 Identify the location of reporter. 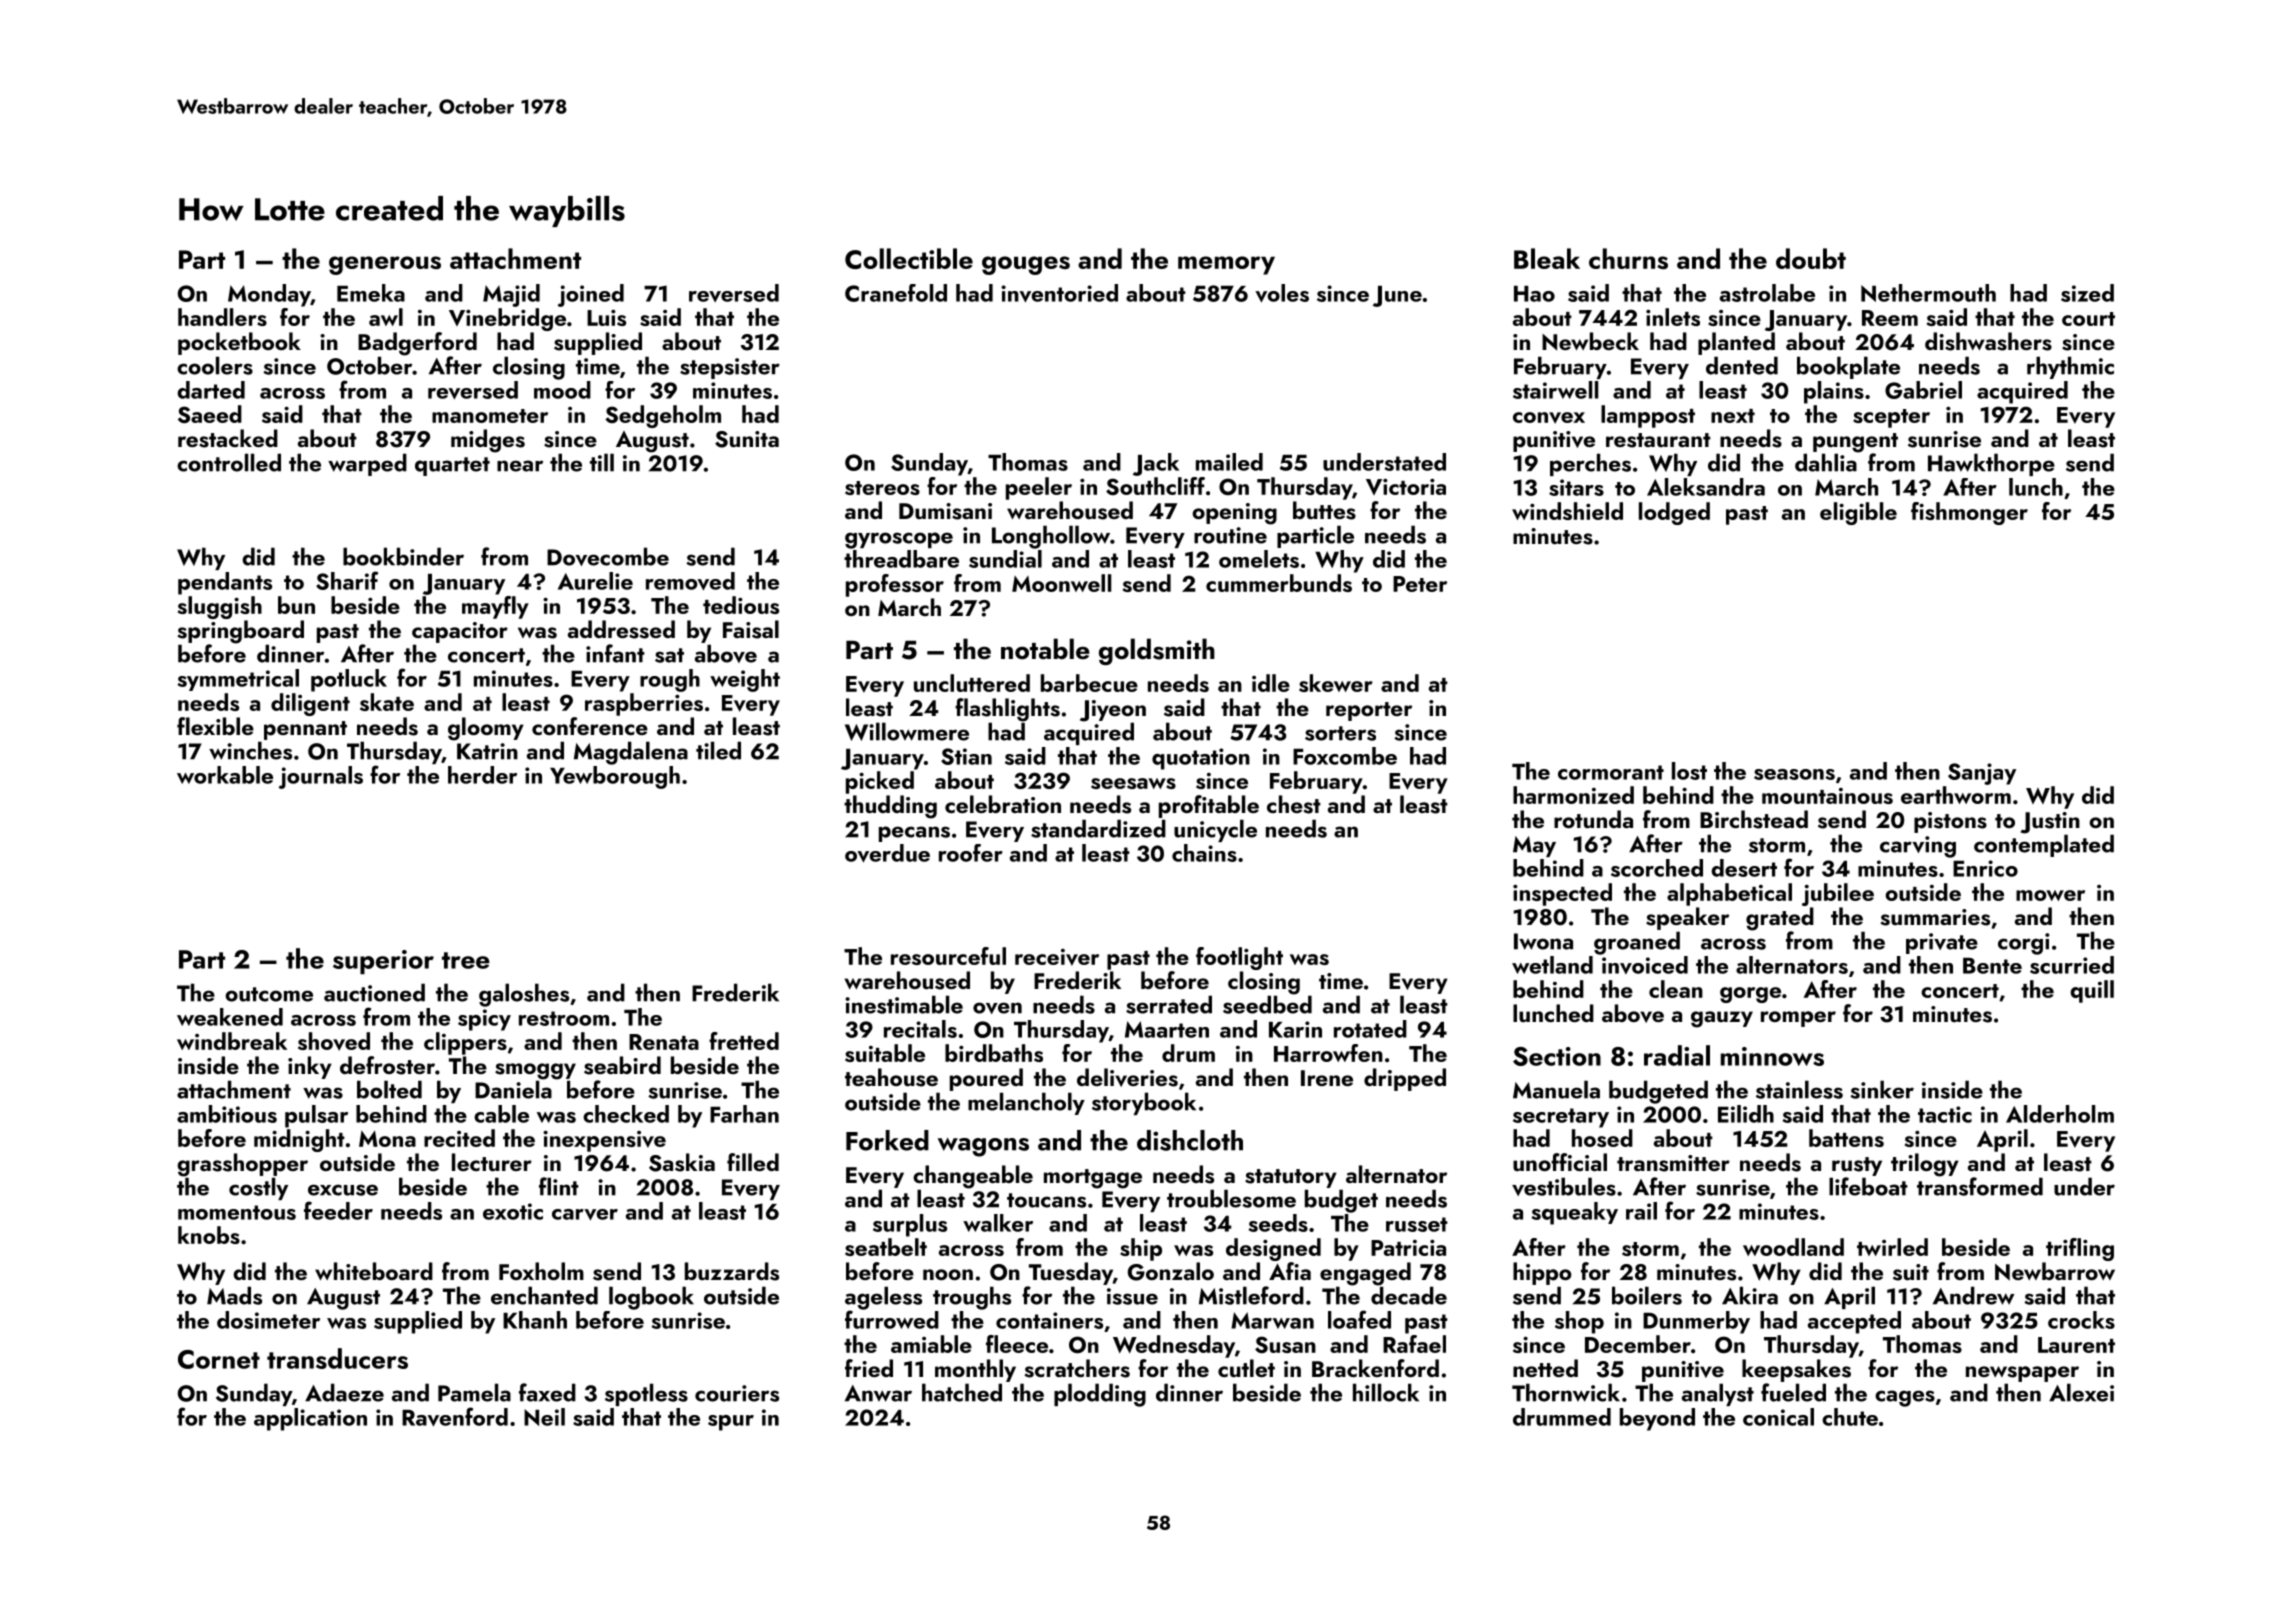
(1369, 711).
